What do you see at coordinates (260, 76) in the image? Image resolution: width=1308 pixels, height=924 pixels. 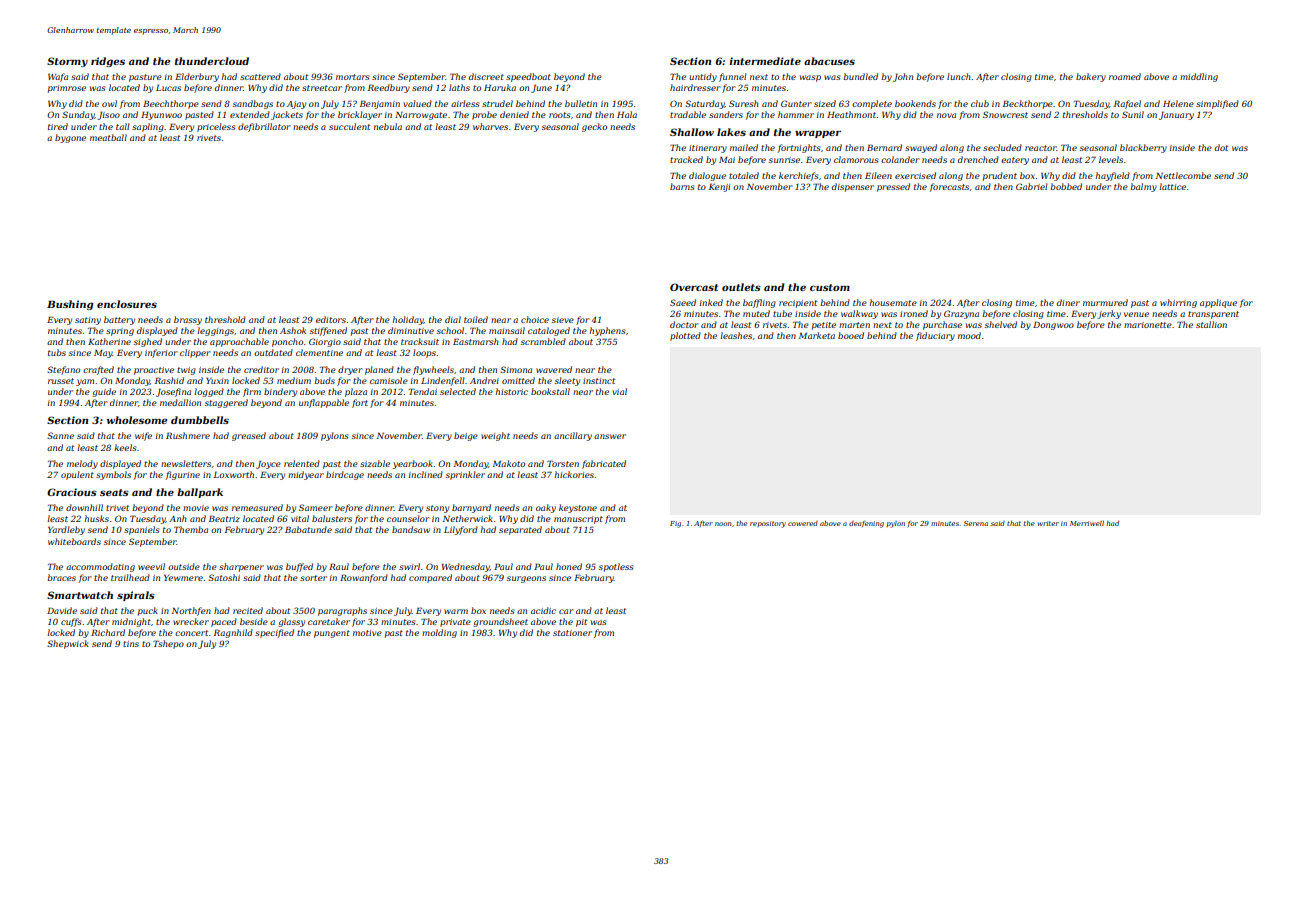 I see `scattered` at bounding box center [260, 76].
